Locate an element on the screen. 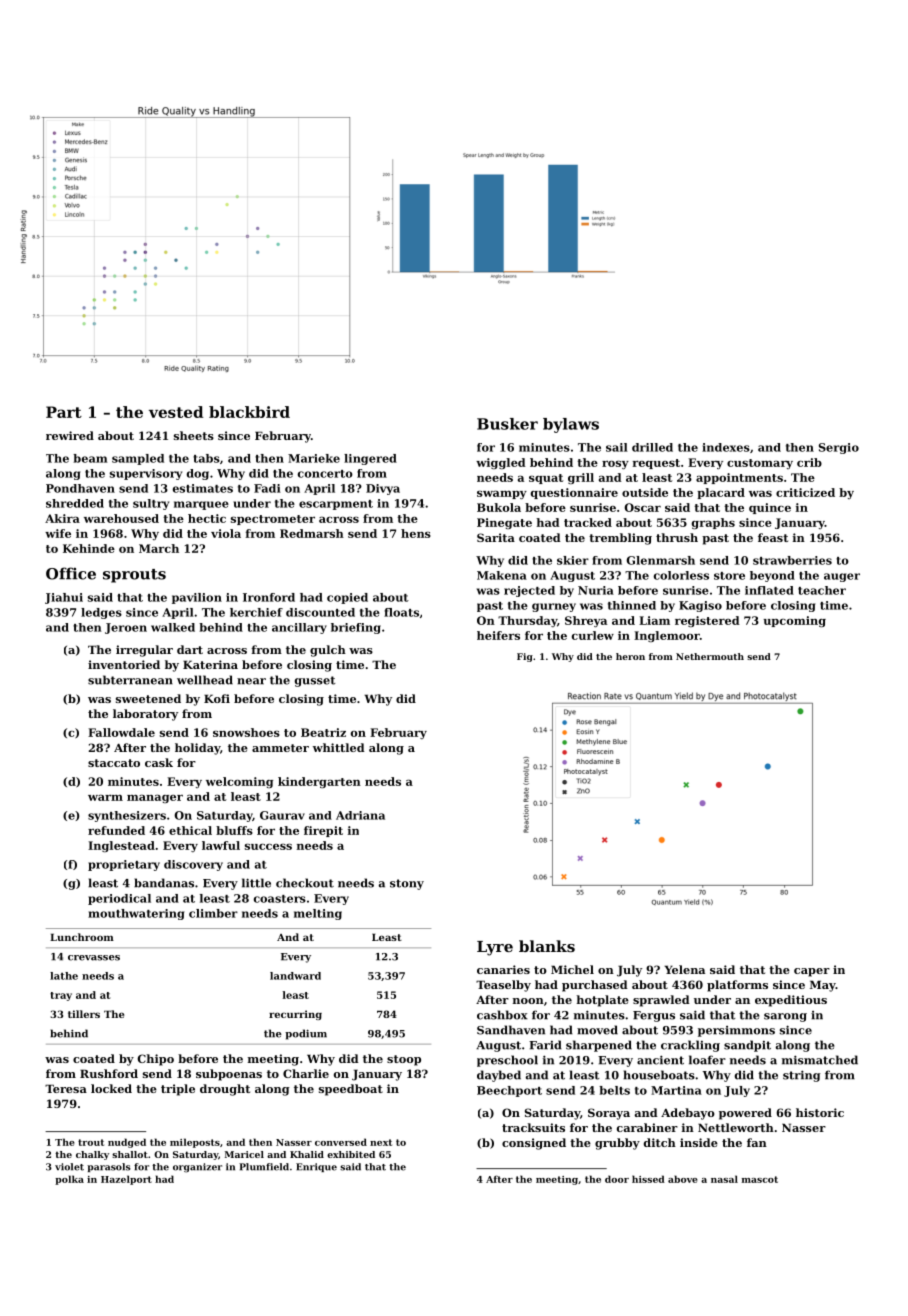 Image resolution: width=908 pixels, height=1316 pixels. blackbird is located at coordinates (249, 412).
